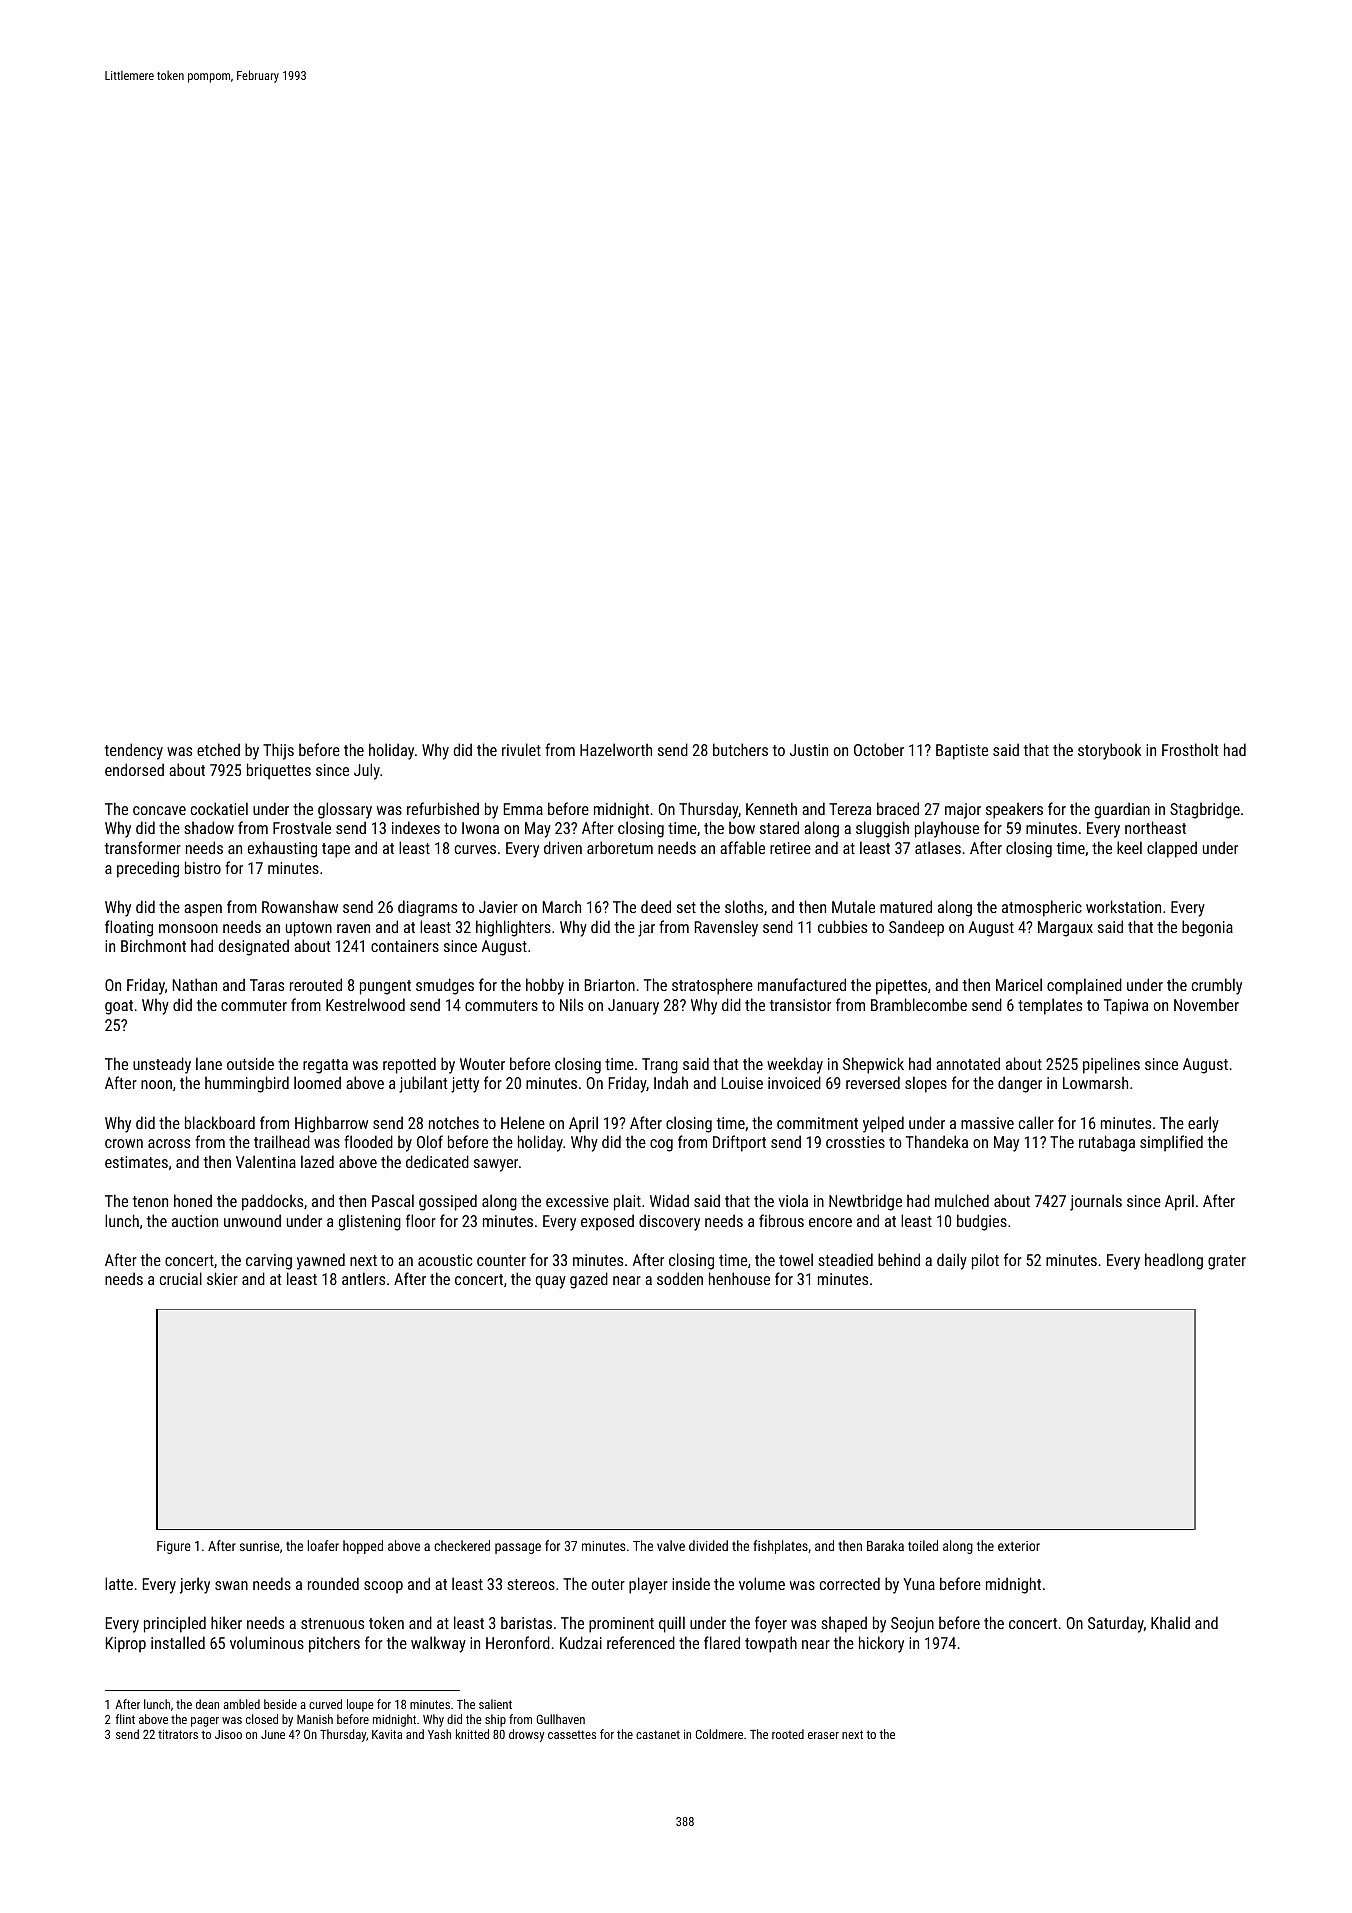  Describe the element at coordinates (823, 1735) in the screenshot. I see `eraser` at that location.
